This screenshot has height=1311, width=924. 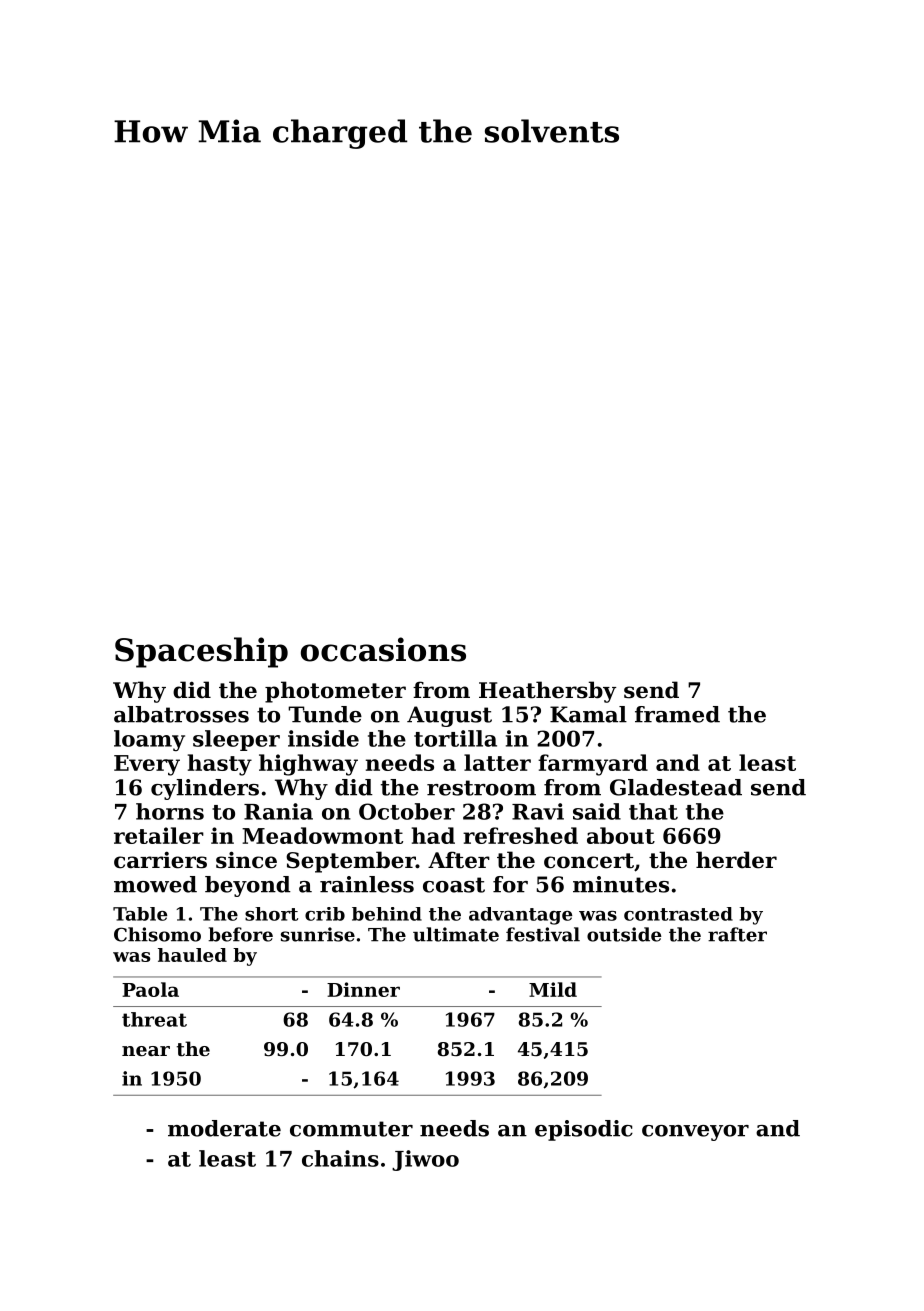 I want to click on episodic, so click(x=584, y=1130).
